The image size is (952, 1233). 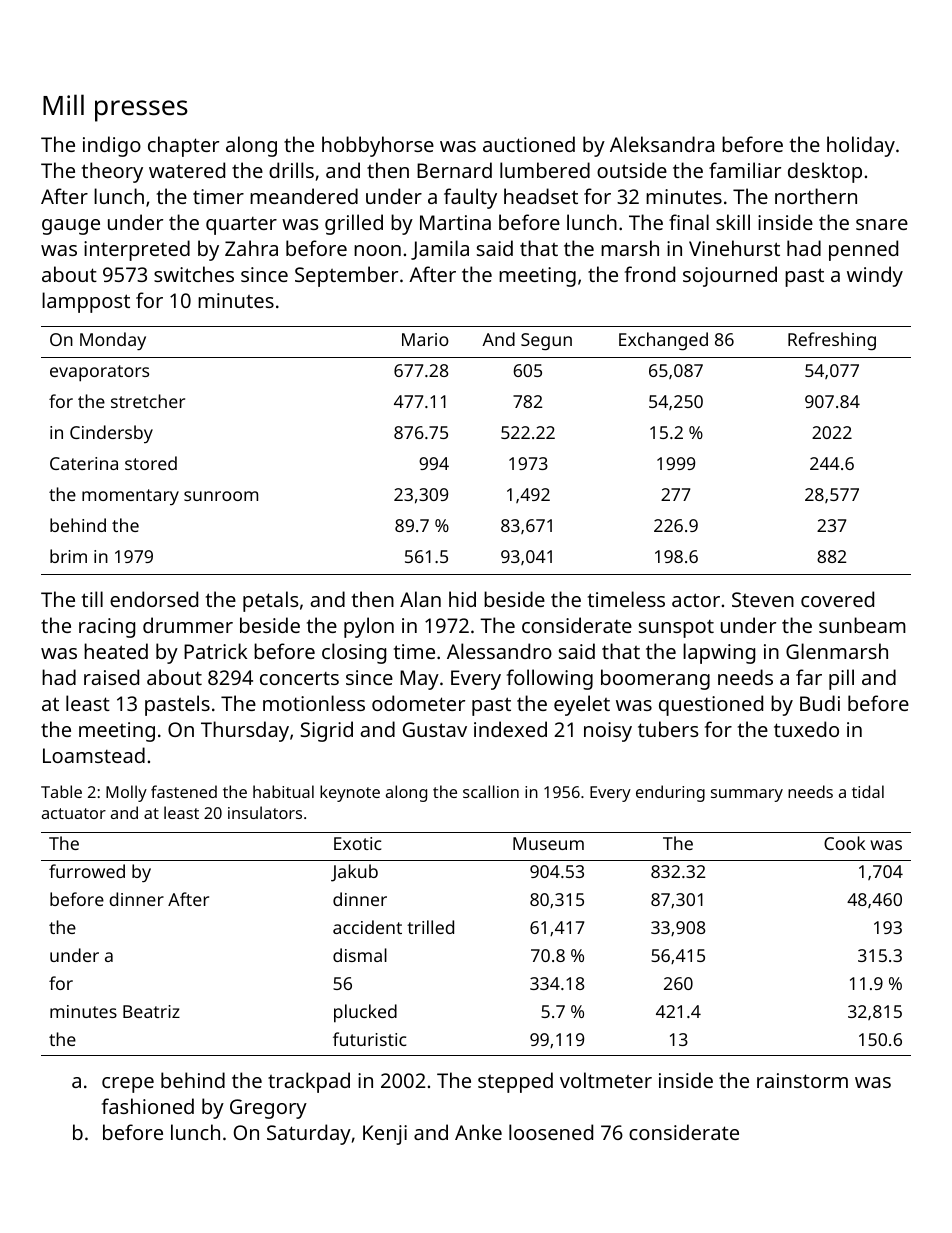 What do you see at coordinates (94, 755) in the document?
I see `Loamstead` at bounding box center [94, 755].
